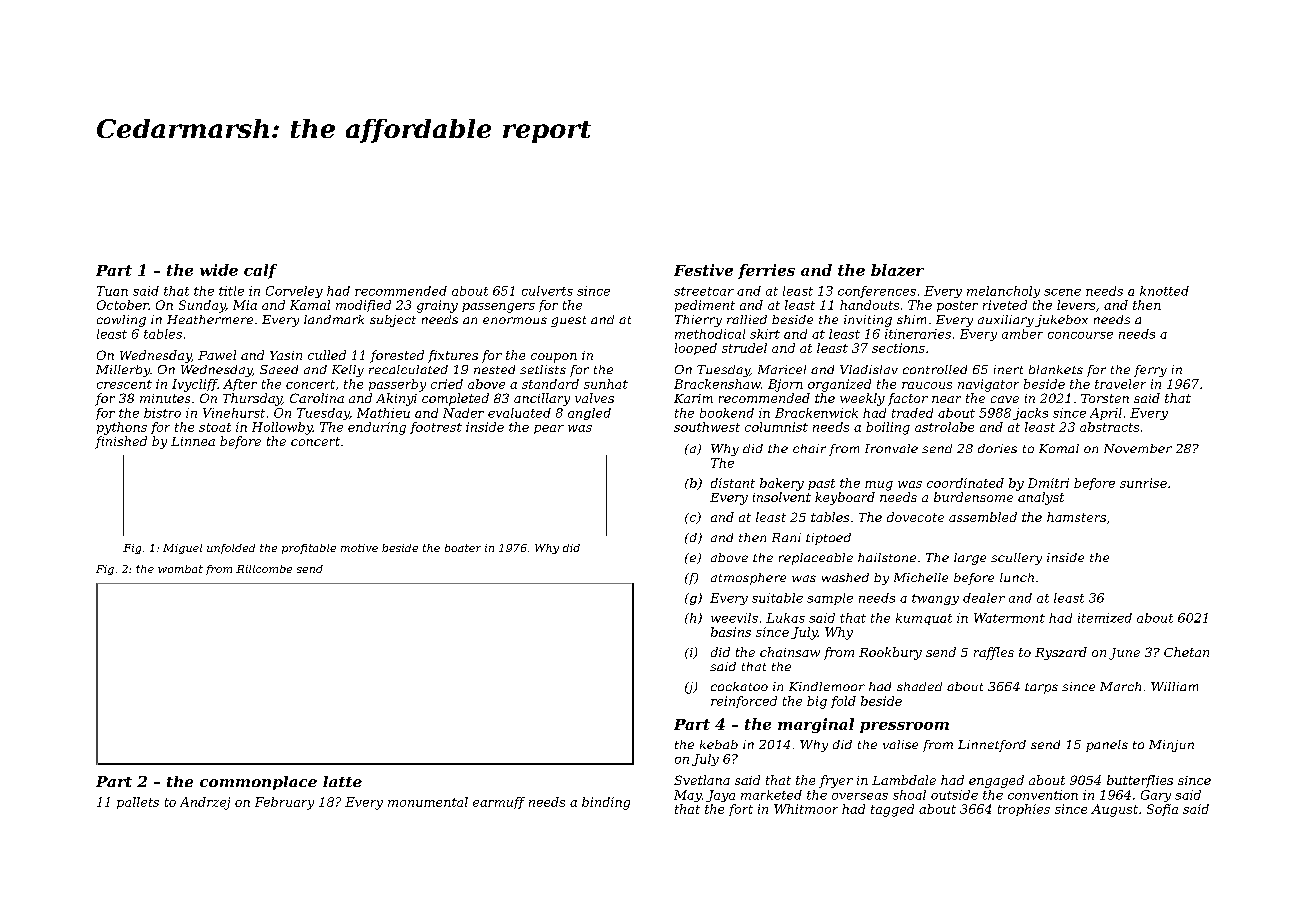  I want to click on earmuff, so click(499, 803).
